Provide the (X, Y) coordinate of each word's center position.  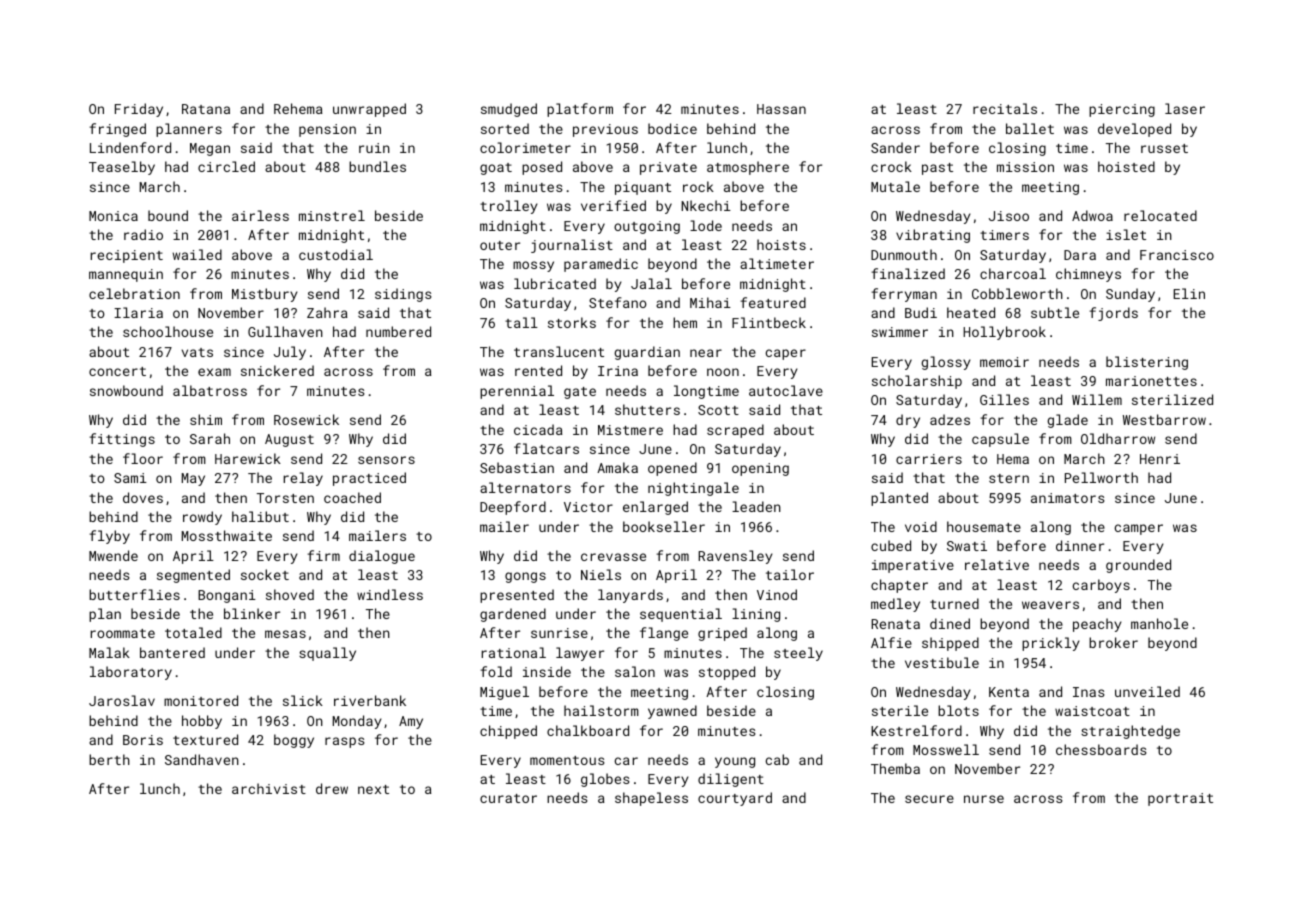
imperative (913, 566)
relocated (1160, 215)
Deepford (513, 508)
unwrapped (369, 110)
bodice (672, 128)
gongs (525, 577)
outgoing (647, 227)
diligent (731, 780)
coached (352, 497)
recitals (1005, 108)
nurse (984, 799)
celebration (134, 293)
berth (109, 759)
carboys (1101, 586)
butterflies (134, 594)
